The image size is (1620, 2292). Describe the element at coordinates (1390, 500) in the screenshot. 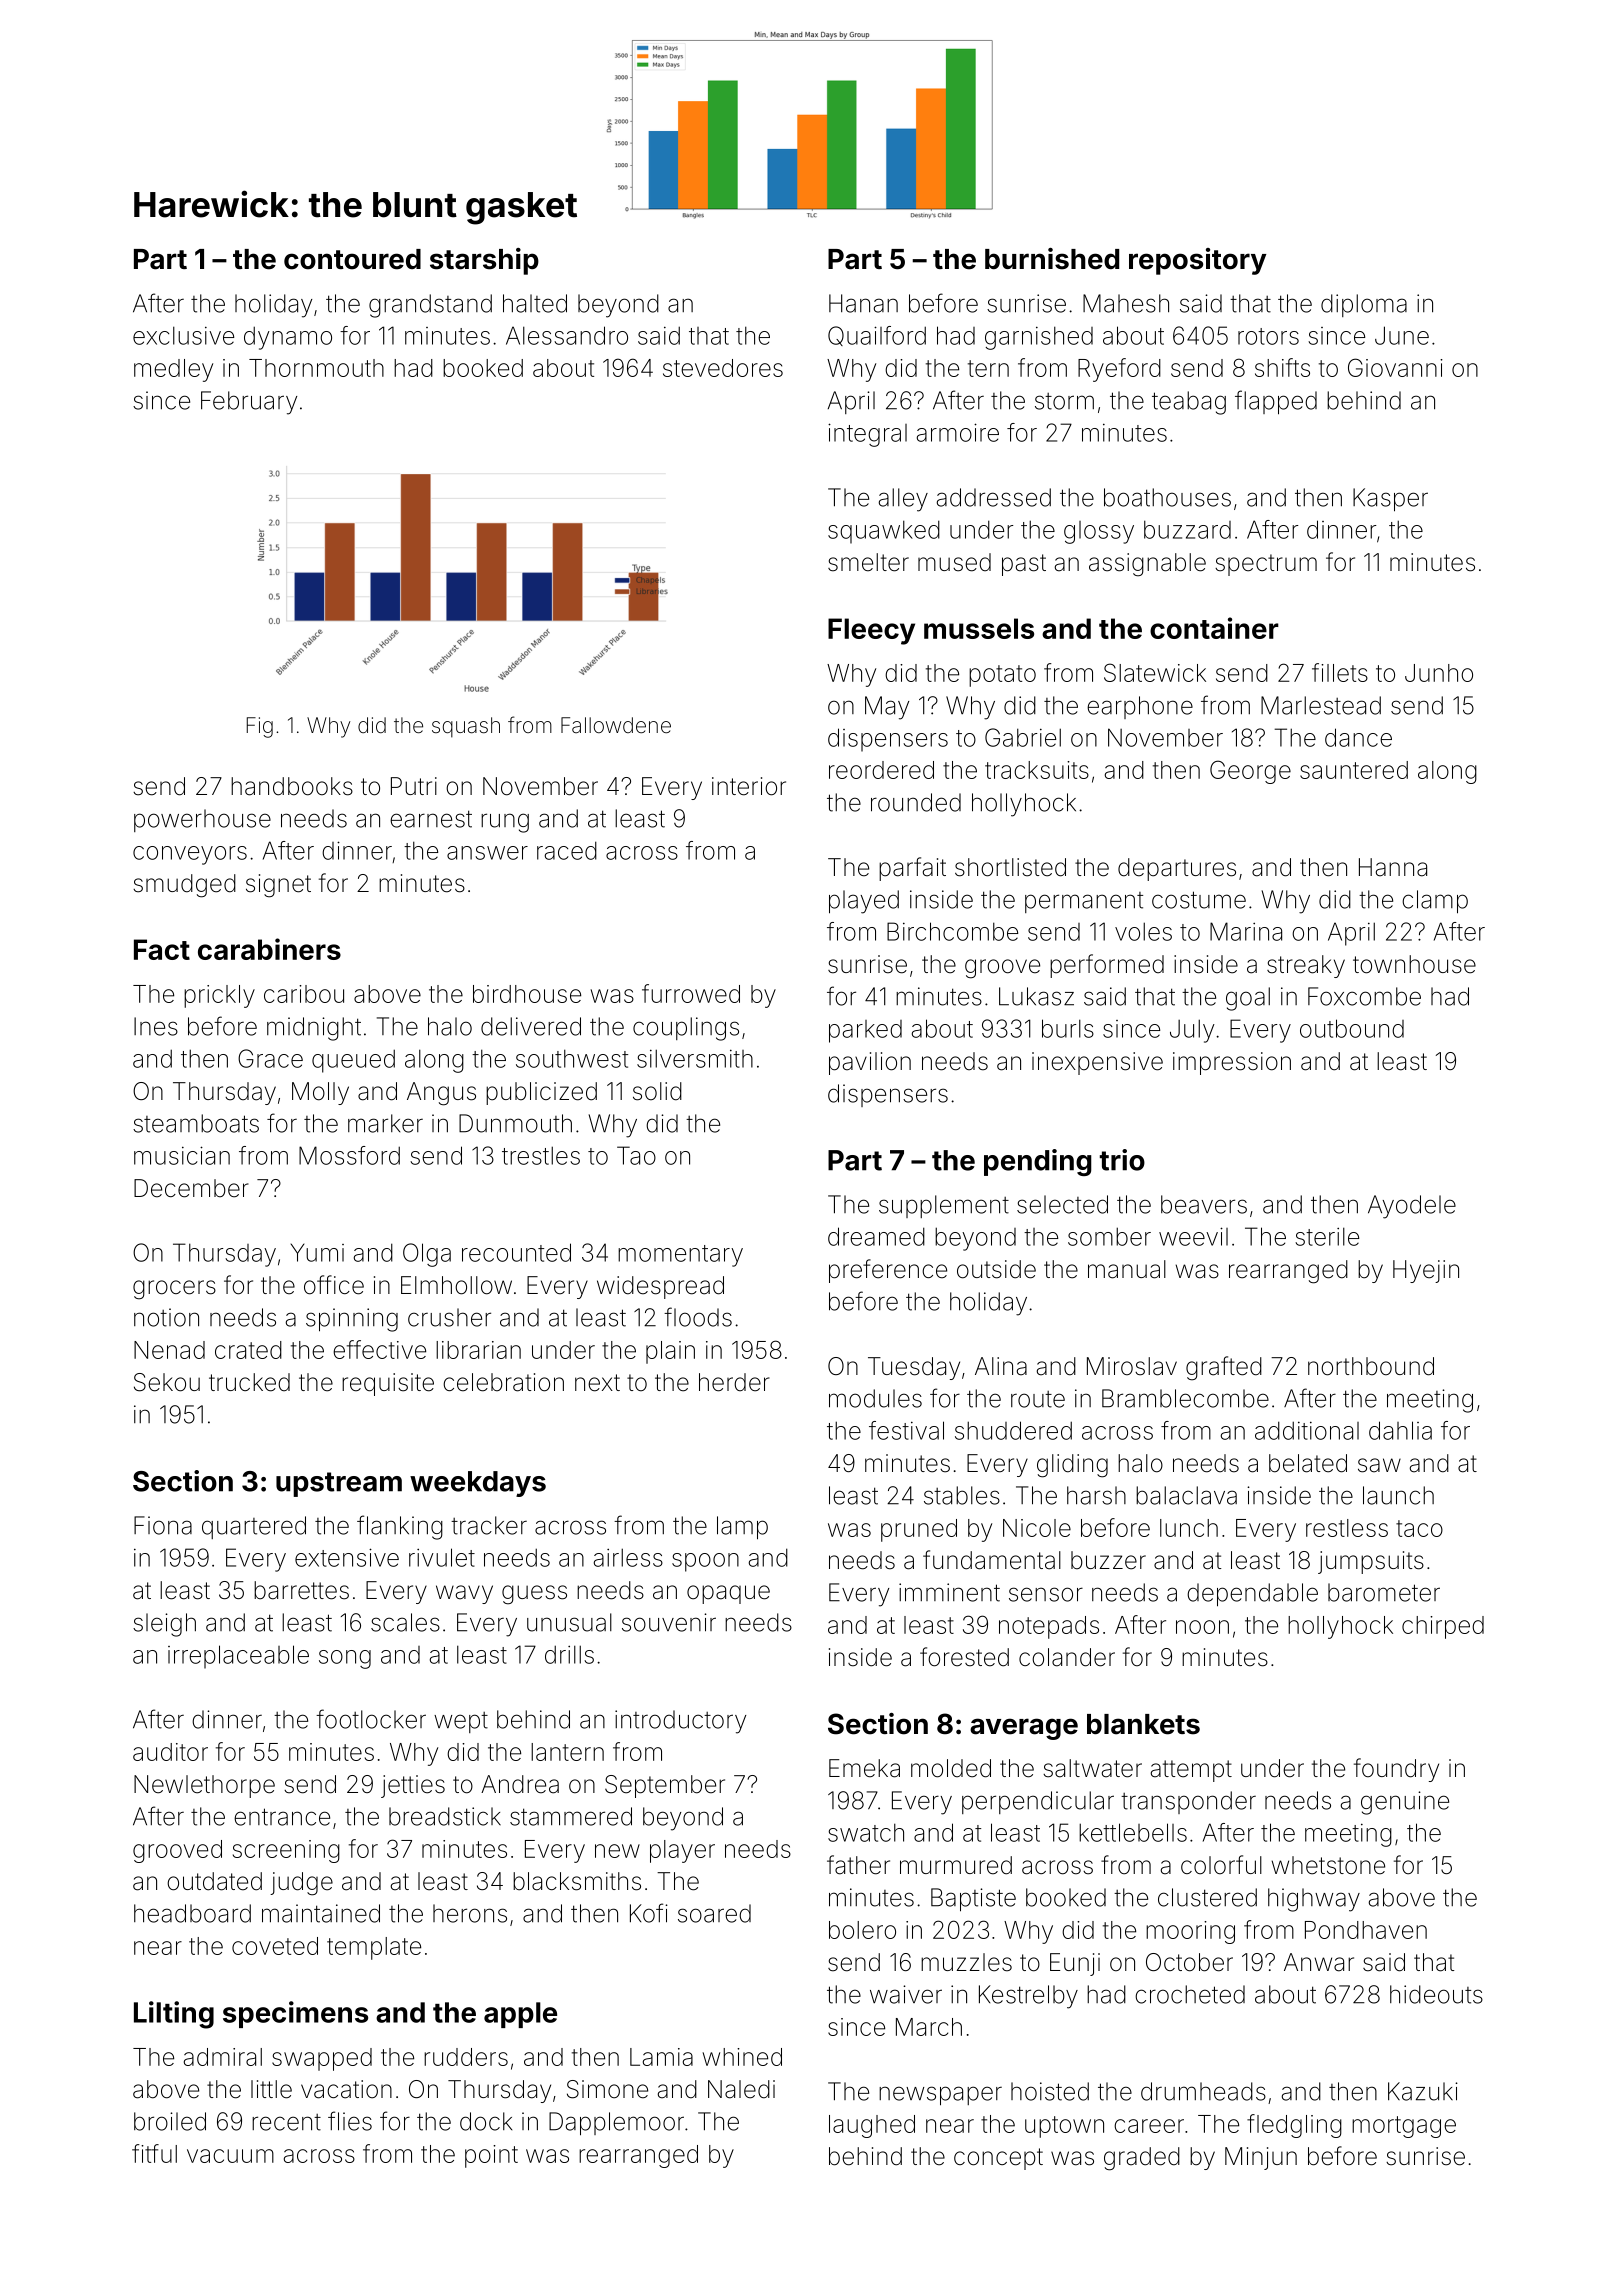

I see `Kasper` at that location.
